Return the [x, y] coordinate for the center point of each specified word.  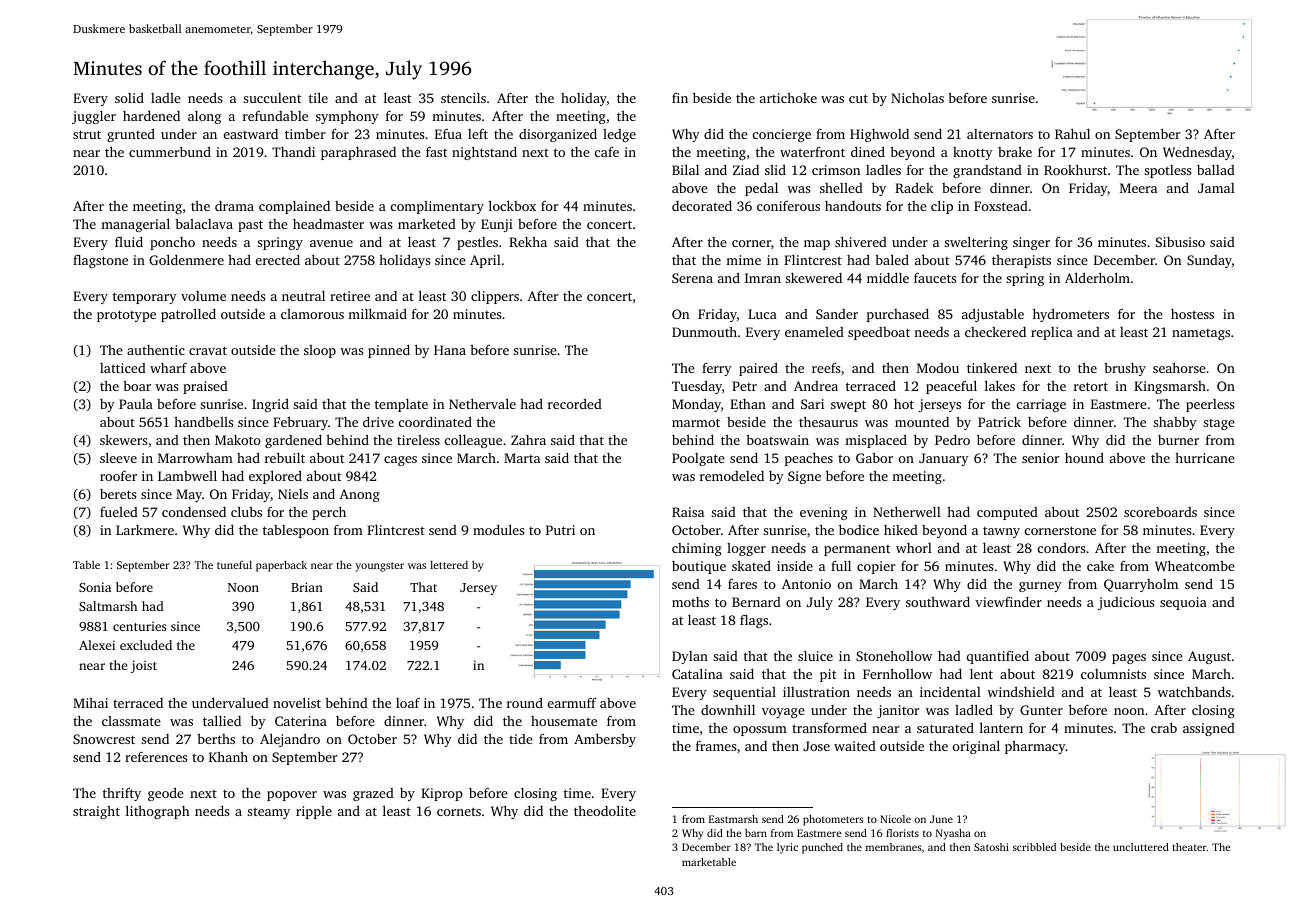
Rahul [1072, 133]
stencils [463, 98]
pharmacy [1035, 747]
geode [166, 794]
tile [318, 97]
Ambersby [605, 740]
